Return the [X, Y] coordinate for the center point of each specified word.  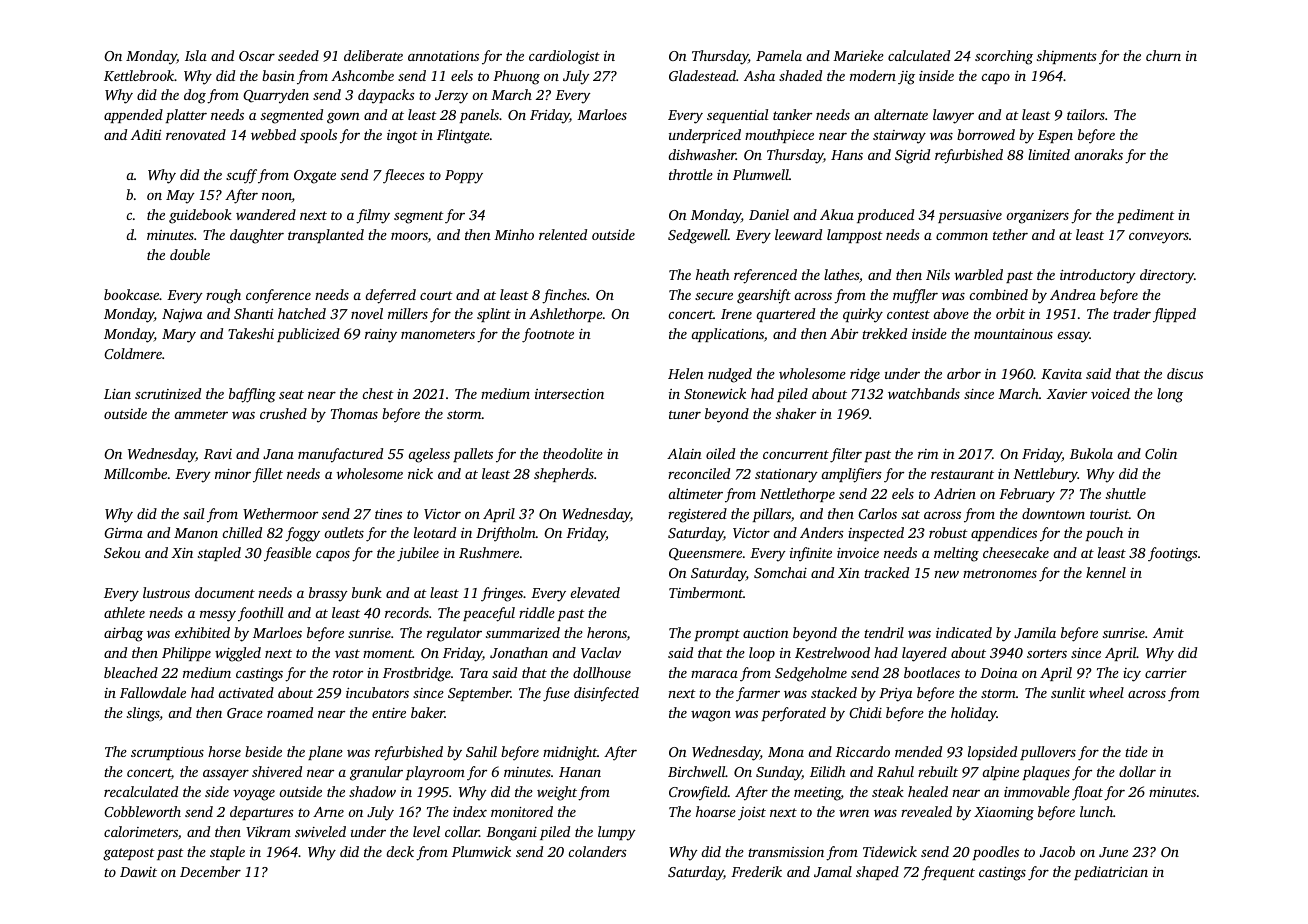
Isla [196, 55]
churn [1163, 55]
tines [388, 514]
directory [1167, 276]
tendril [884, 632]
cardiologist [564, 57]
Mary [179, 336]
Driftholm [506, 534]
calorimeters [141, 831]
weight [557, 793]
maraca [714, 674]
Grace [245, 713]
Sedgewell [698, 236]
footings [1173, 554]
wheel [1106, 692]
